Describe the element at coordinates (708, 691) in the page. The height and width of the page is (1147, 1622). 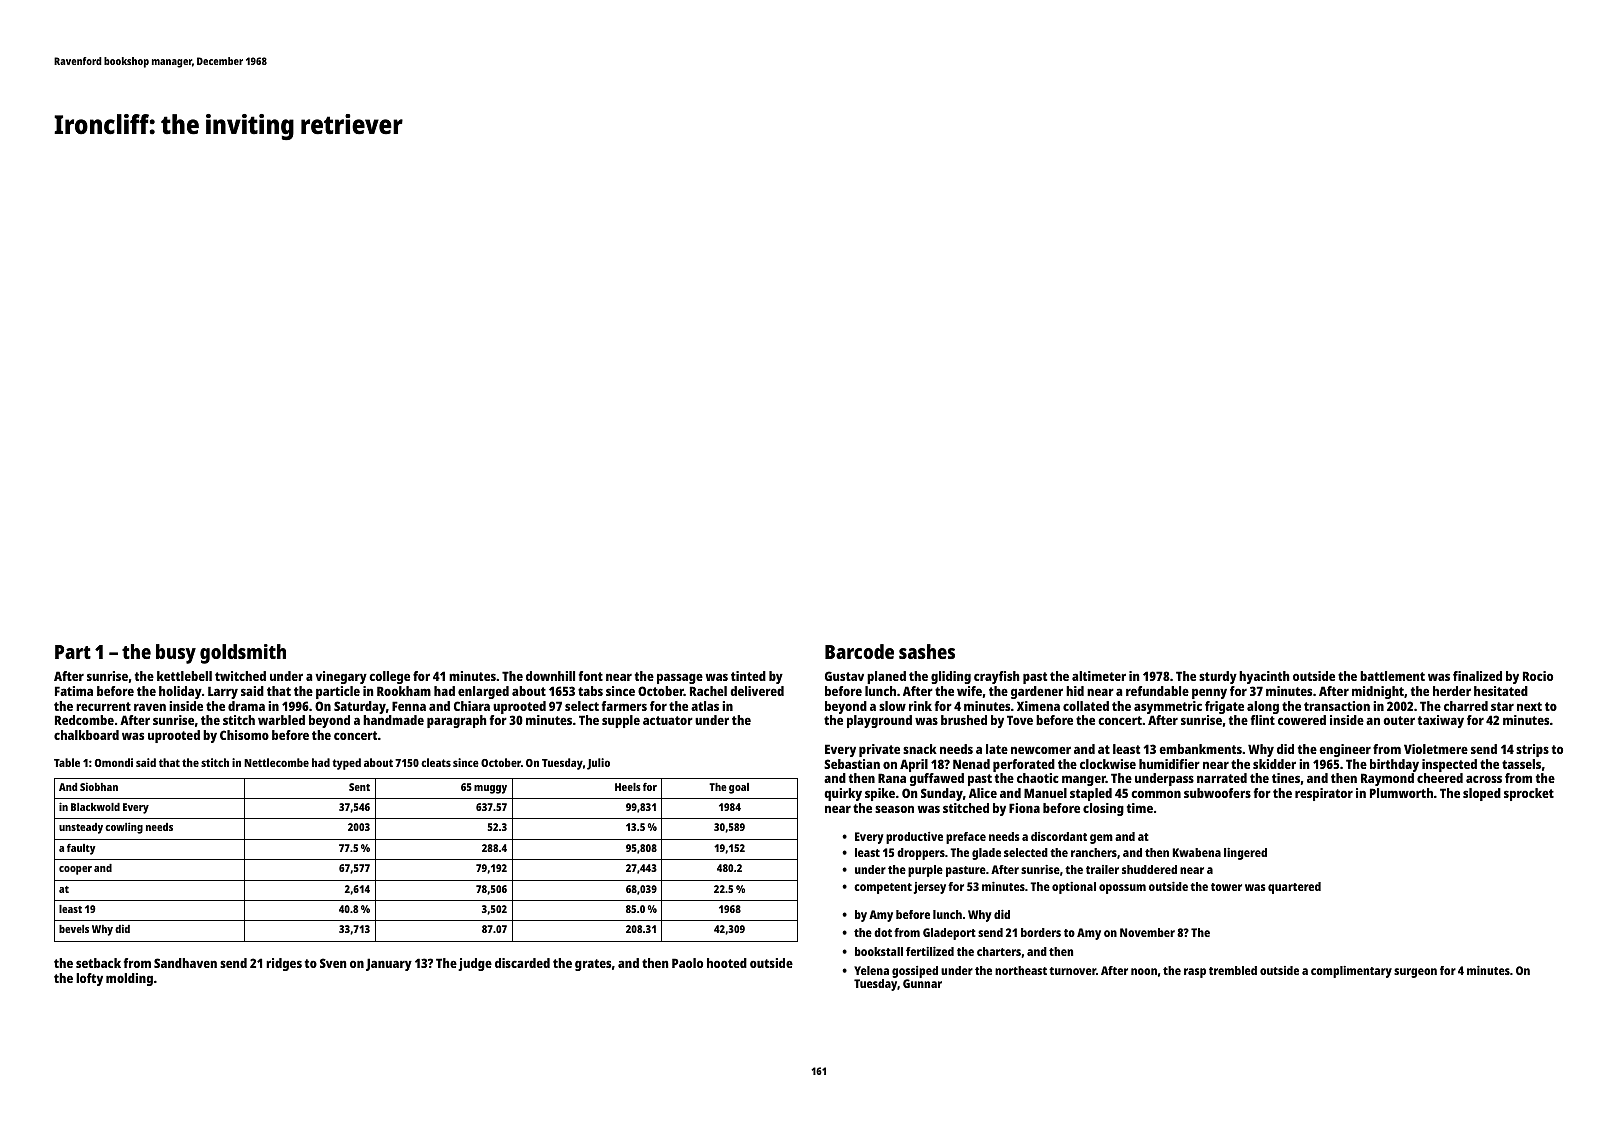
I see `Rachel` at that location.
